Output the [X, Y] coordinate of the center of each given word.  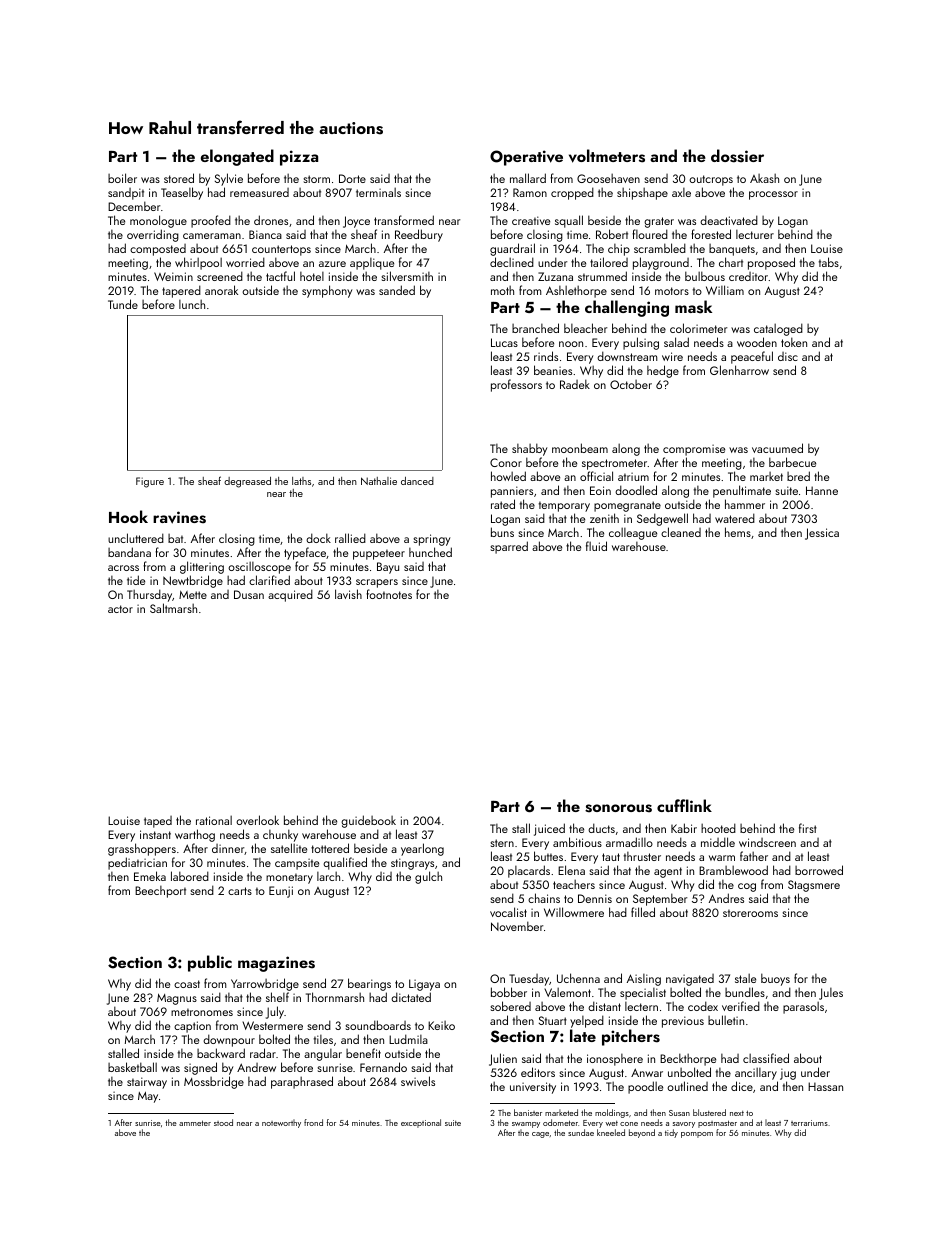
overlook [257, 820]
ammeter [195, 1123]
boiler [122, 178]
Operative [526, 158]
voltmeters [607, 156]
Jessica [822, 534]
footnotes [389, 594]
